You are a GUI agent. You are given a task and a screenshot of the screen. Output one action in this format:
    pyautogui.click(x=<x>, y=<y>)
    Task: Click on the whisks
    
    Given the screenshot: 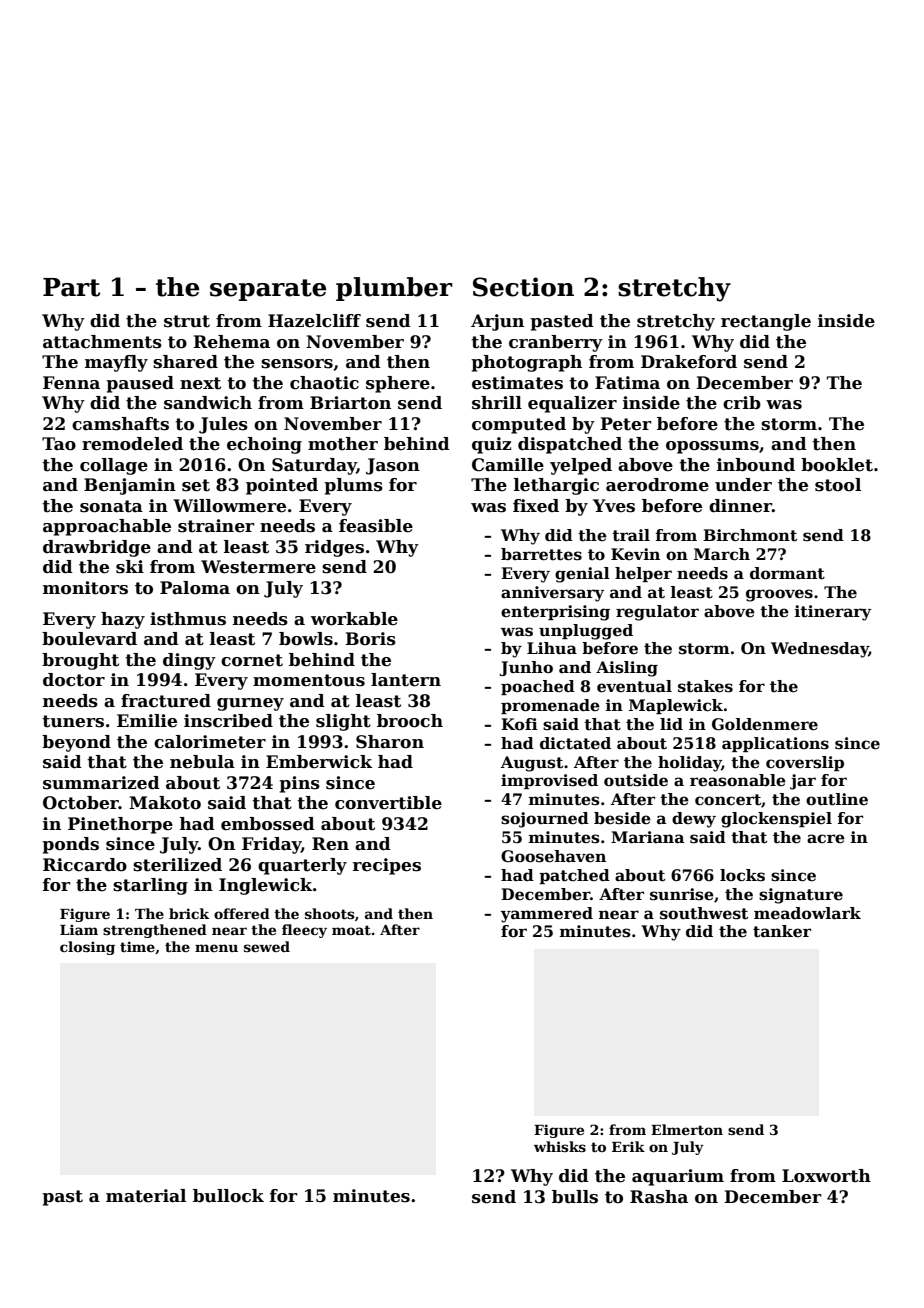 What is the action you would take?
    pyautogui.click(x=560, y=1146)
